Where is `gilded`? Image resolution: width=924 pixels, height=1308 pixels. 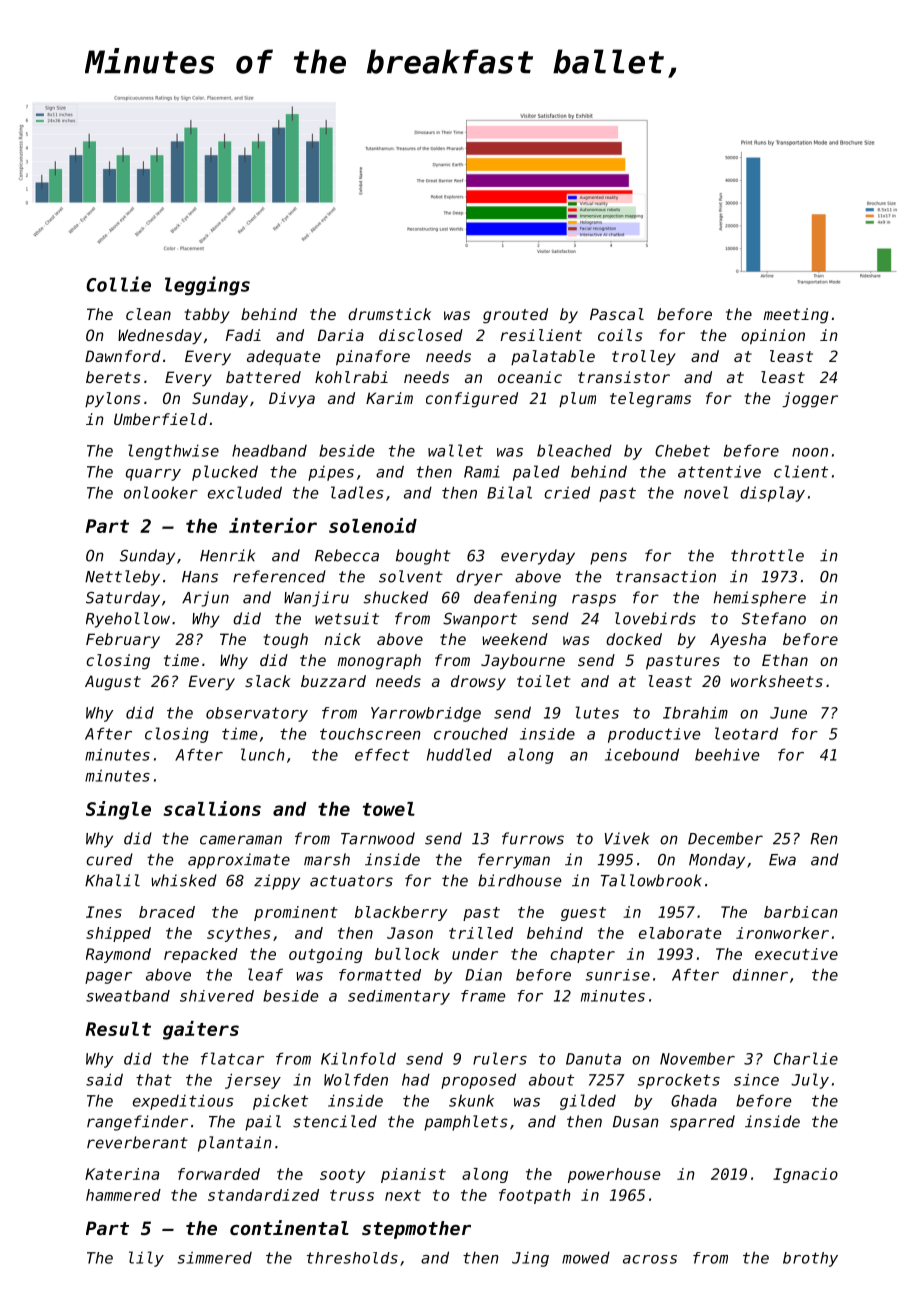
gilded is located at coordinates (588, 1102).
